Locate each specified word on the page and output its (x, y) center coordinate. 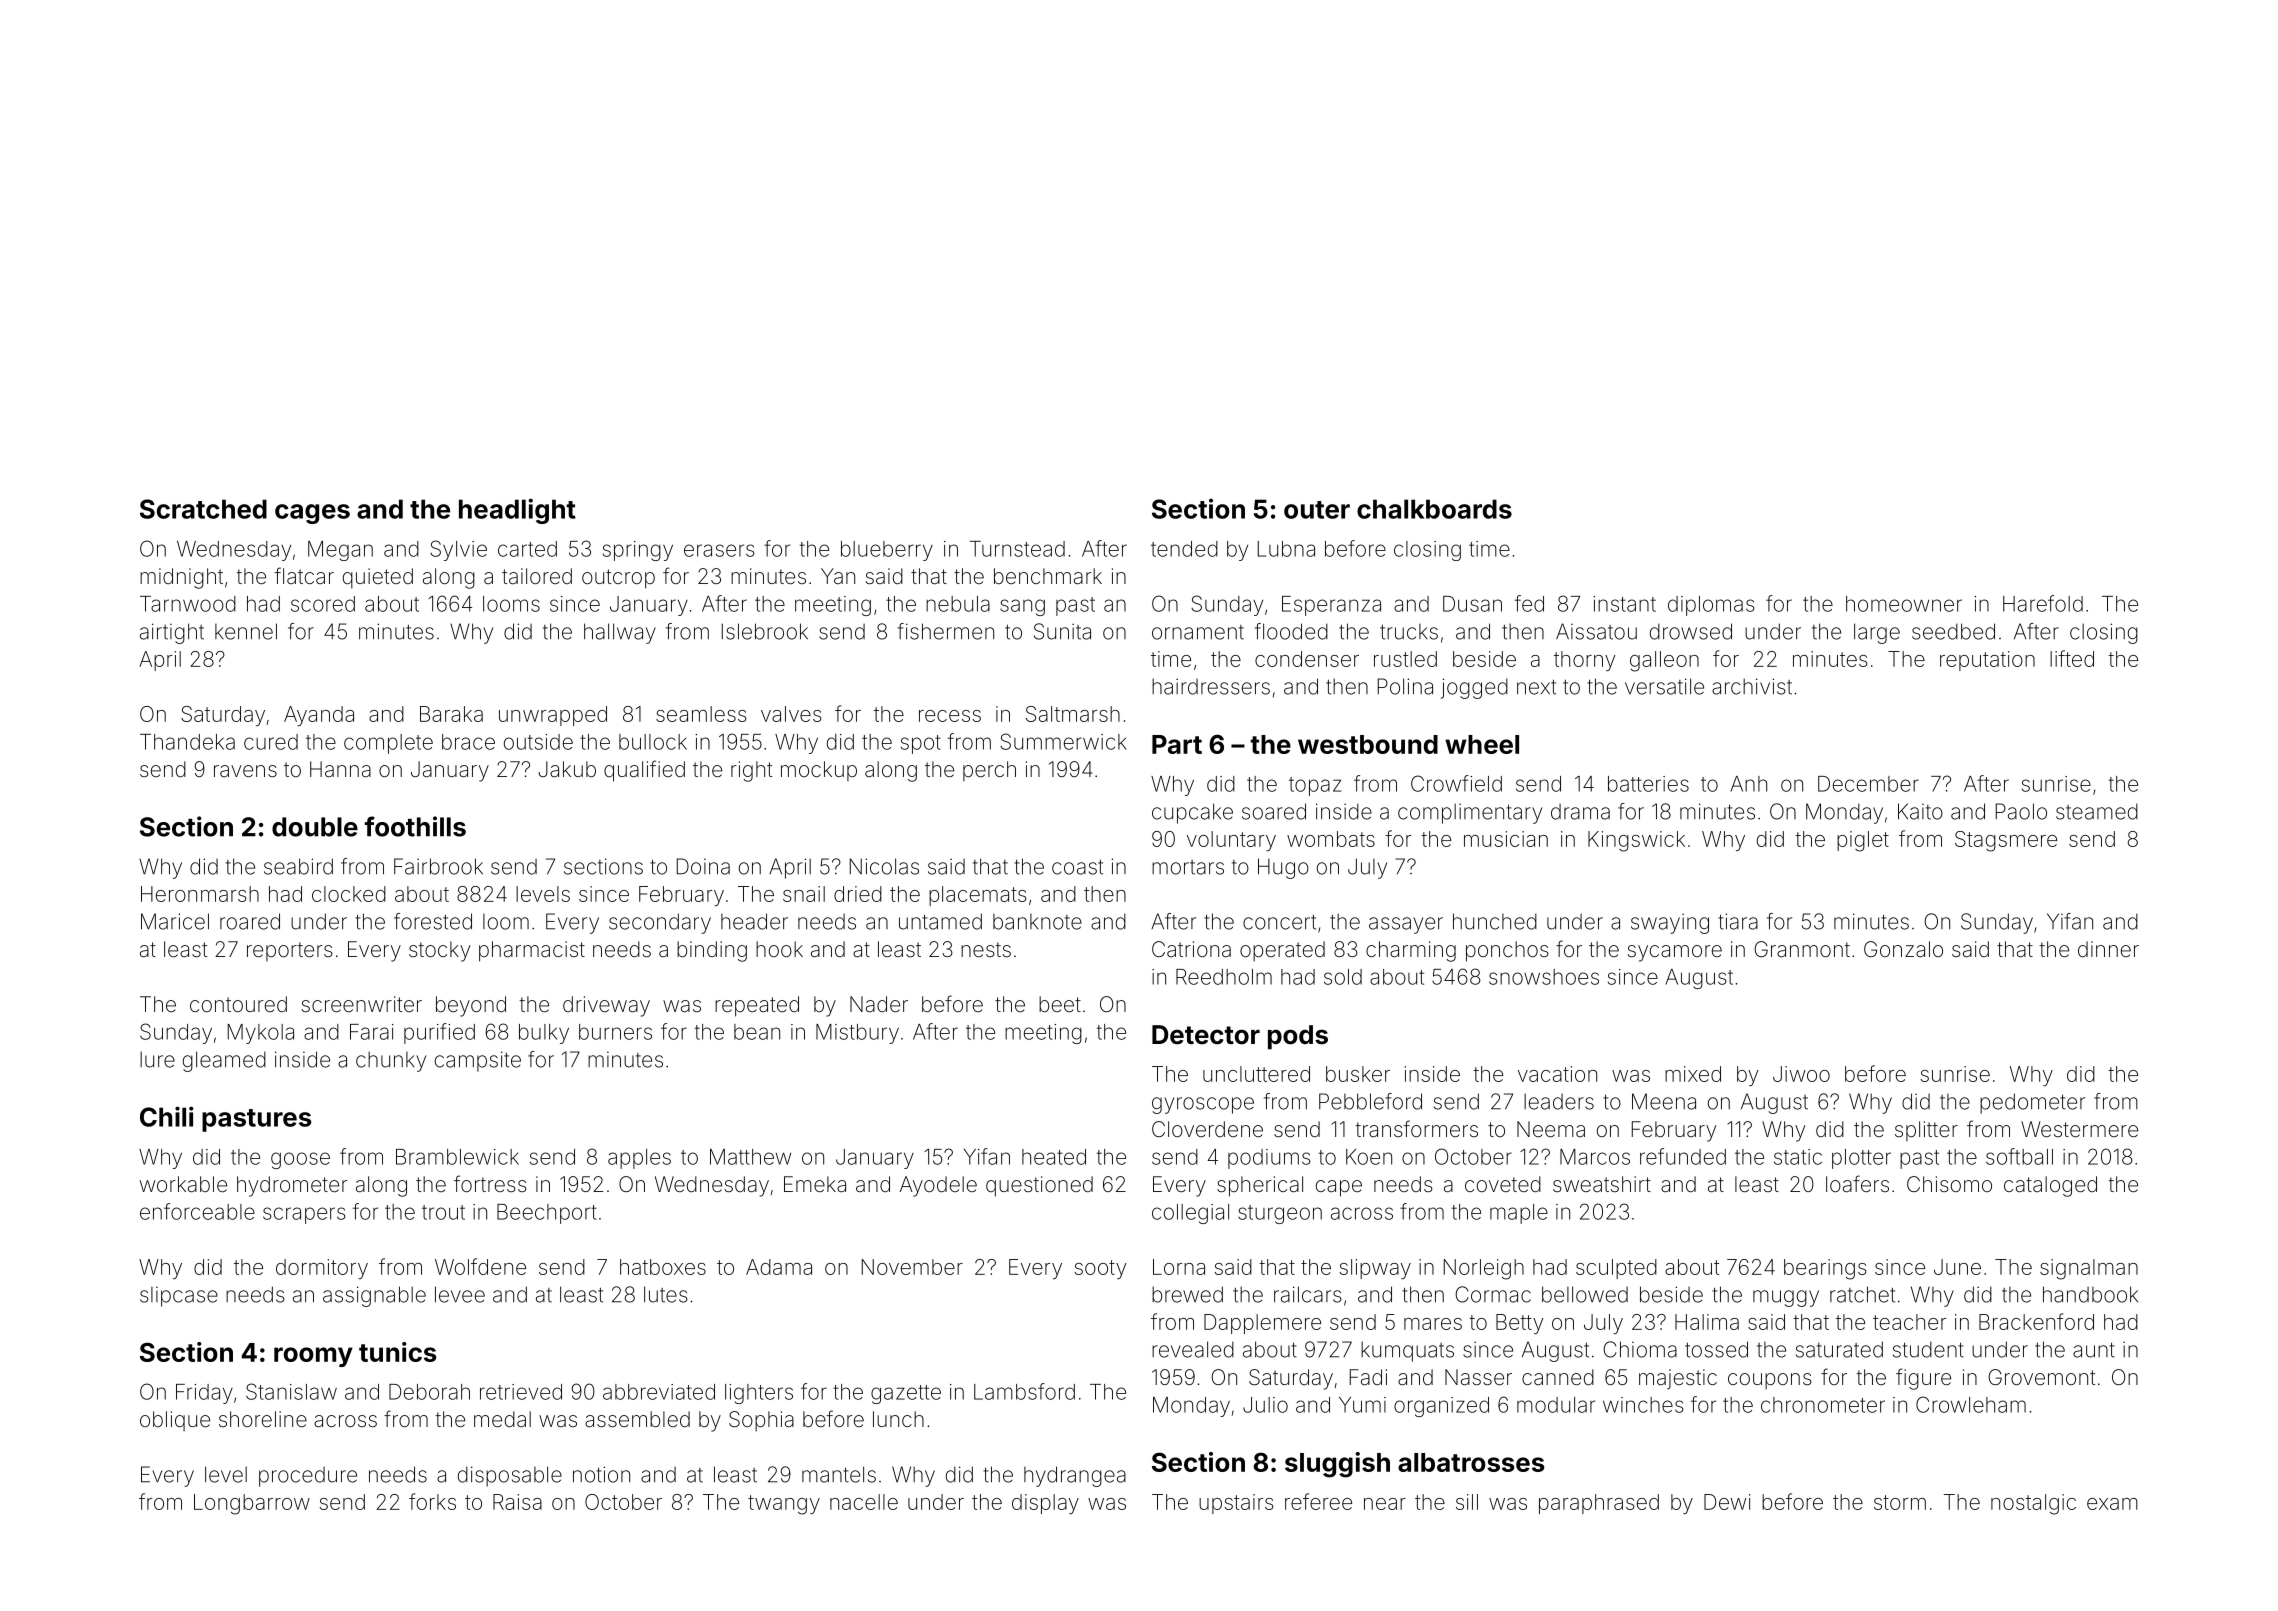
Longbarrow (252, 1504)
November (912, 1267)
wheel (1482, 744)
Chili (167, 1116)
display (1045, 1504)
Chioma (1640, 1349)
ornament (1198, 632)
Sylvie (458, 550)
